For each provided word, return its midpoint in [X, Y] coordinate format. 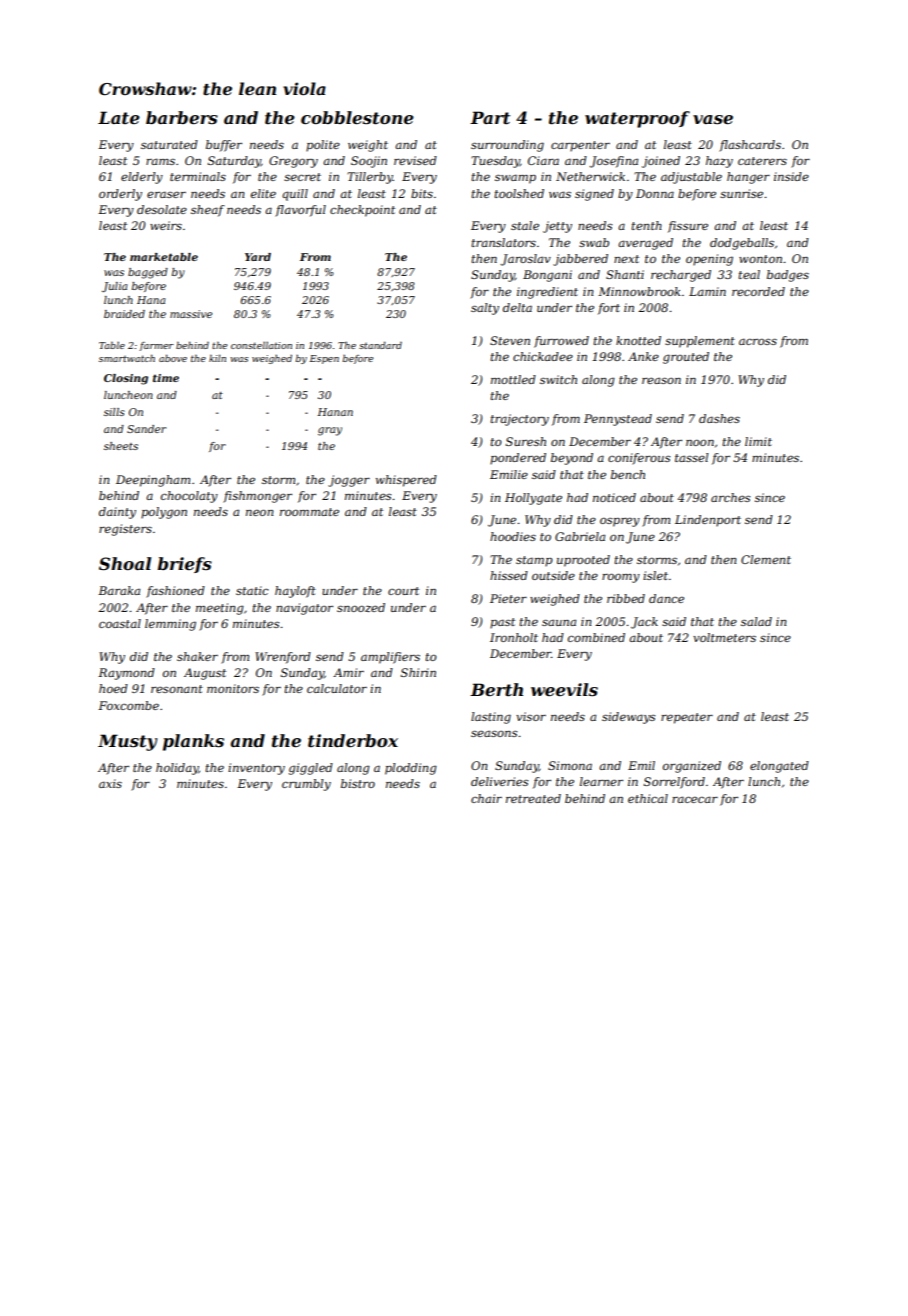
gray [330, 431]
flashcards [750, 146]
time [166, 378]
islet [655, 575]
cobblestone [357, 117]
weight [368, 146]
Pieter [508, 598]
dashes [719, 418]
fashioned [175, 592]
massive [191, 314]
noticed [614, 497]
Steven [510, 340]
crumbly [306, 785]
